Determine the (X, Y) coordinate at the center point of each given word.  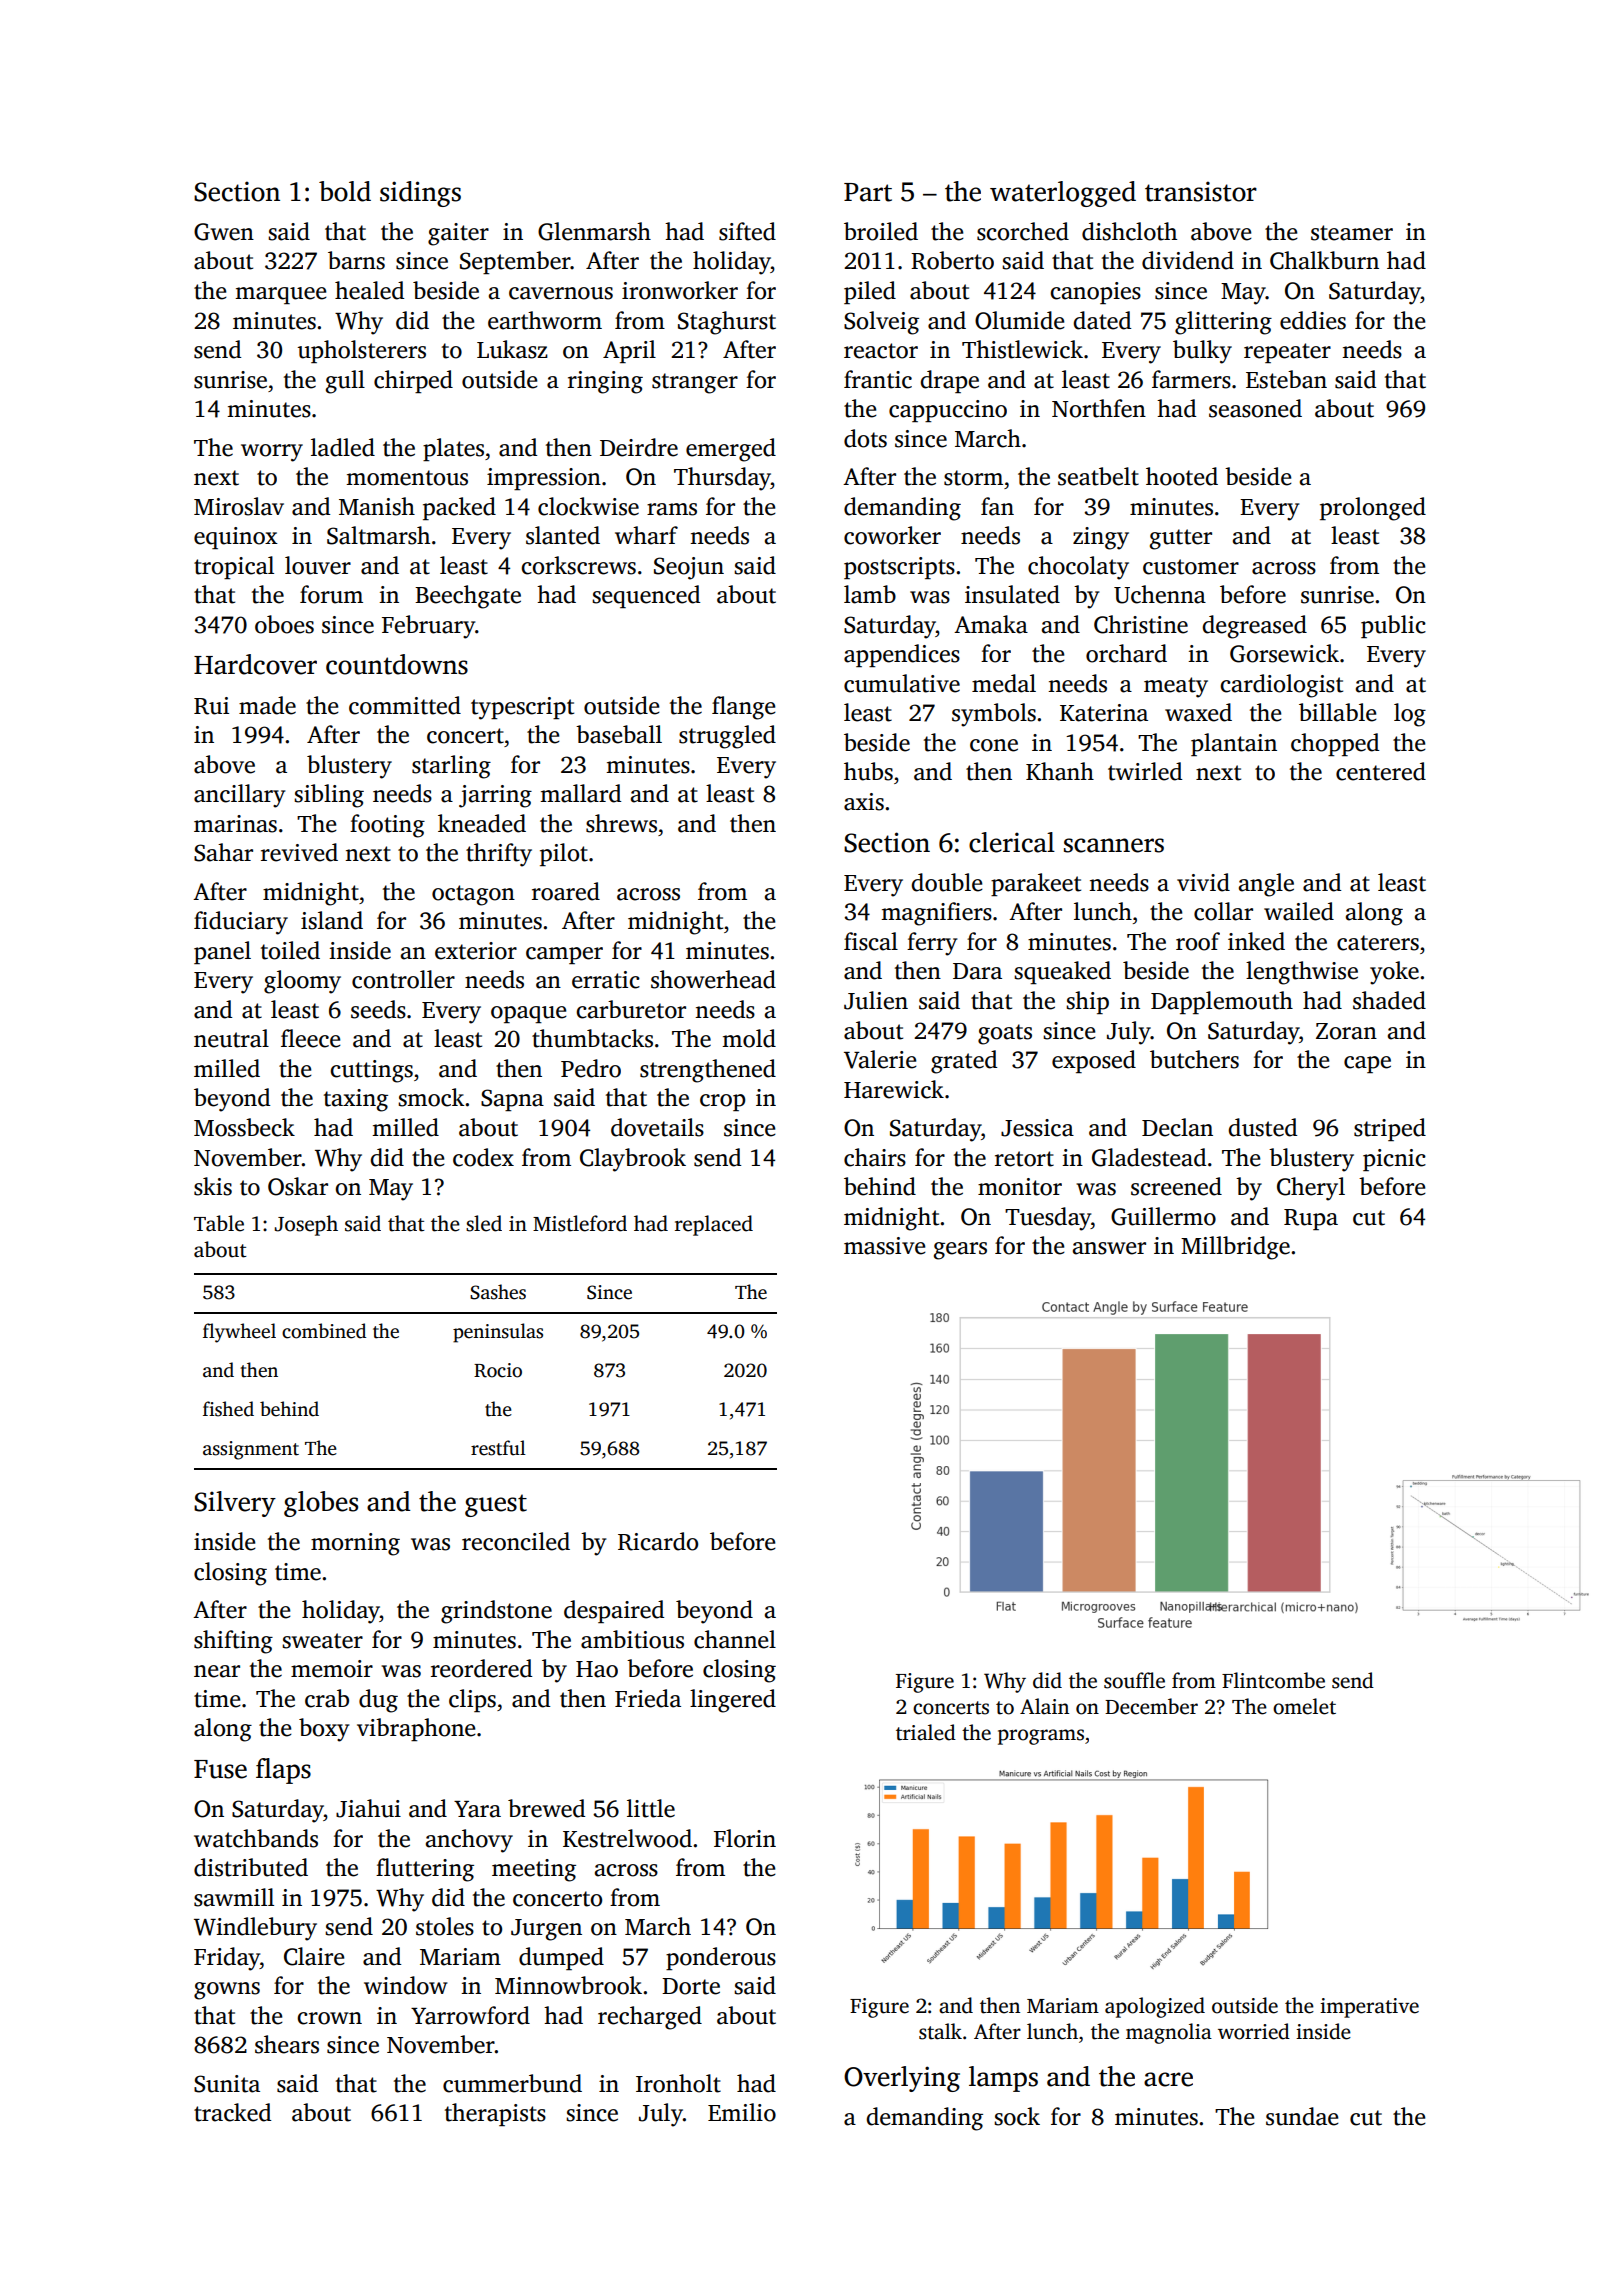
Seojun (689, 568)
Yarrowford (470, 2015)
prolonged (1373, 509)
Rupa (1311, 1219)
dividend (1188, 260)
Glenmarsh (594, 231)
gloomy (302, 982)
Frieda (648, 1698)
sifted (747, 231)
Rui (211, 706)
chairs (875, 1157)
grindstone (496, 1612)
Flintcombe (1273, 1680)
